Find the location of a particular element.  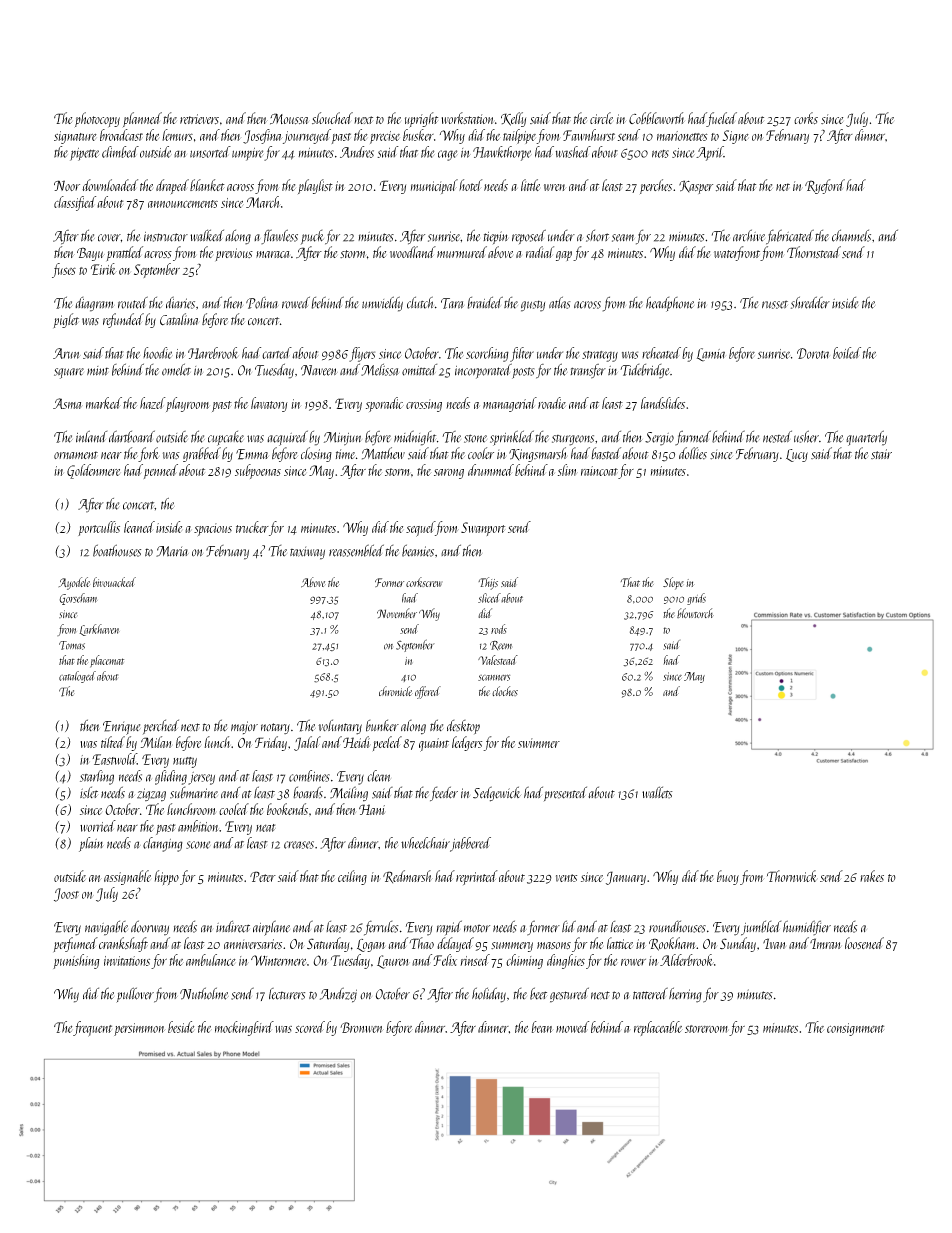

consignment is located at coordinates (855, 1029).
